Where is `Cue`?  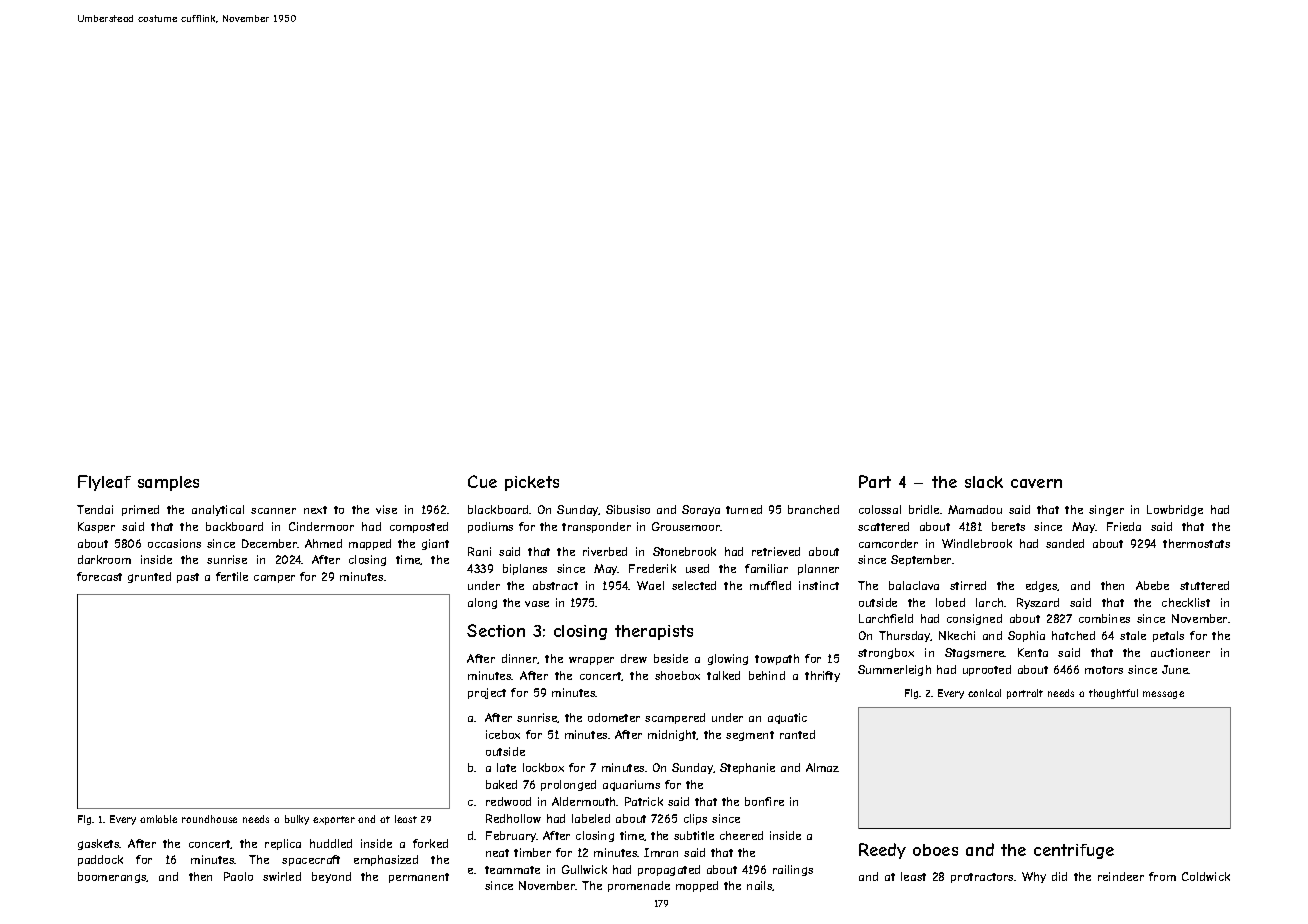 Cue is located at coordinates (482, 481).
